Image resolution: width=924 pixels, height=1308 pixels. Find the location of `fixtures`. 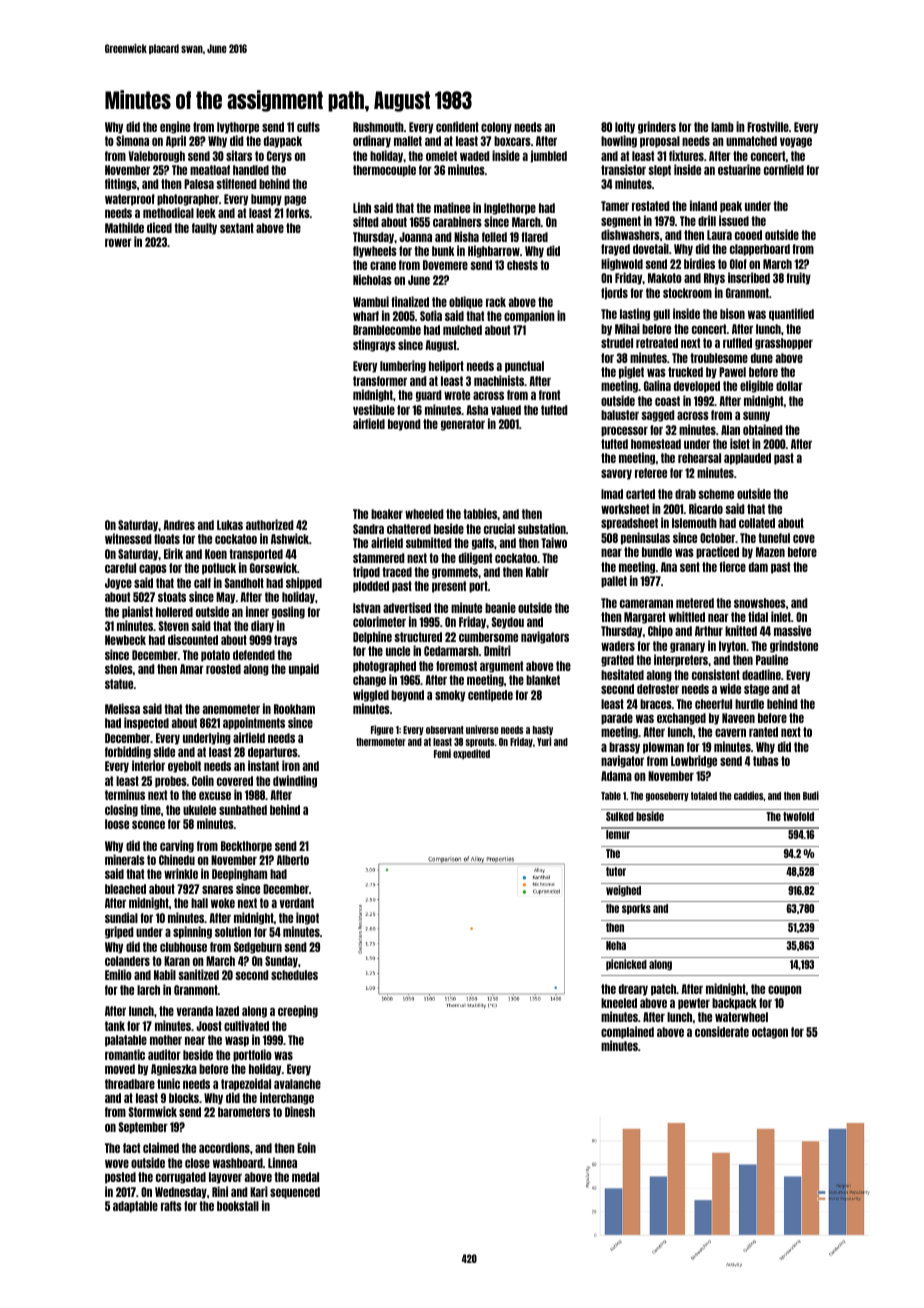

fixtures is located at coordinates (686, 155).
